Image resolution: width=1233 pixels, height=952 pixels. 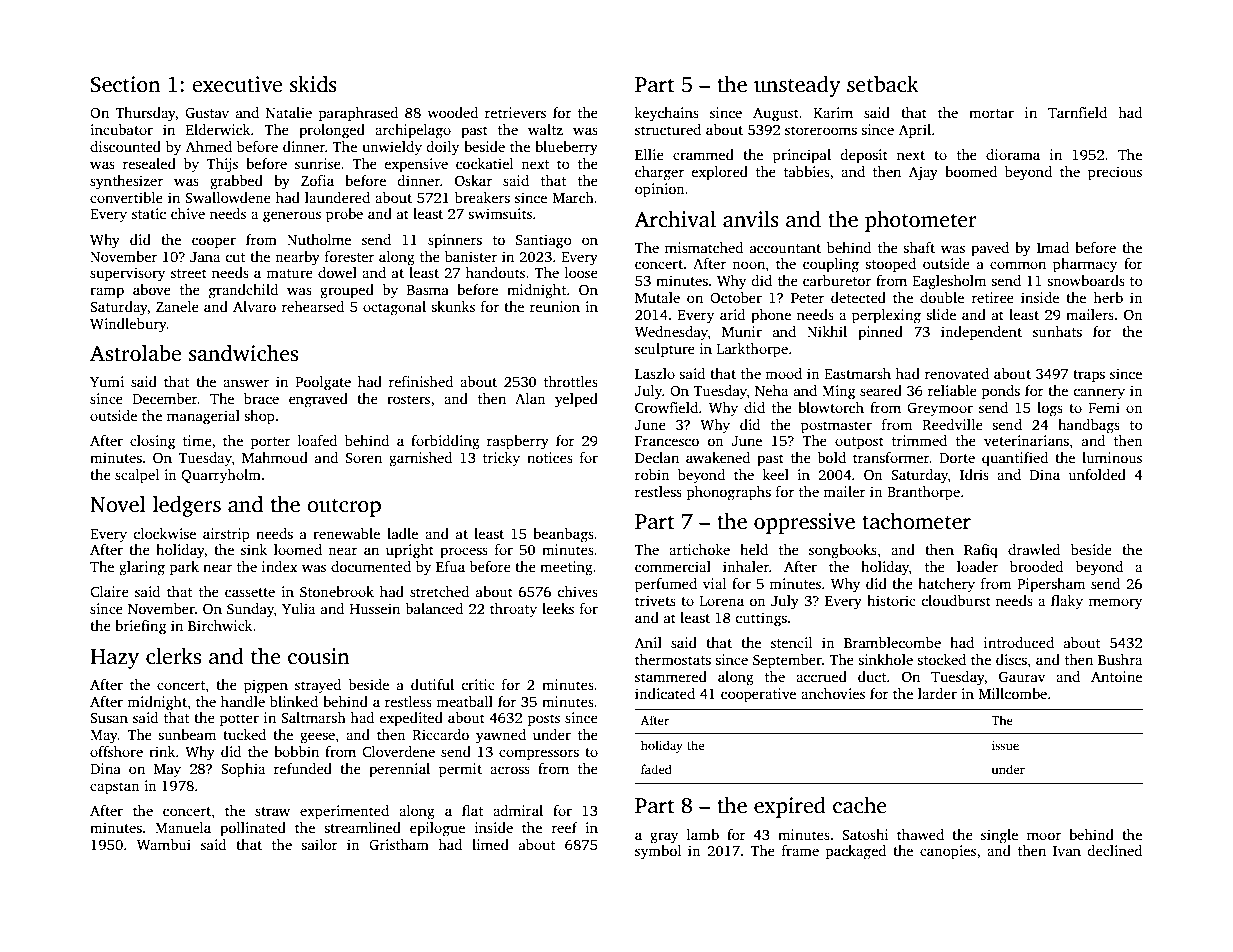 I want to click on limed, so click(x=490, y=844).
